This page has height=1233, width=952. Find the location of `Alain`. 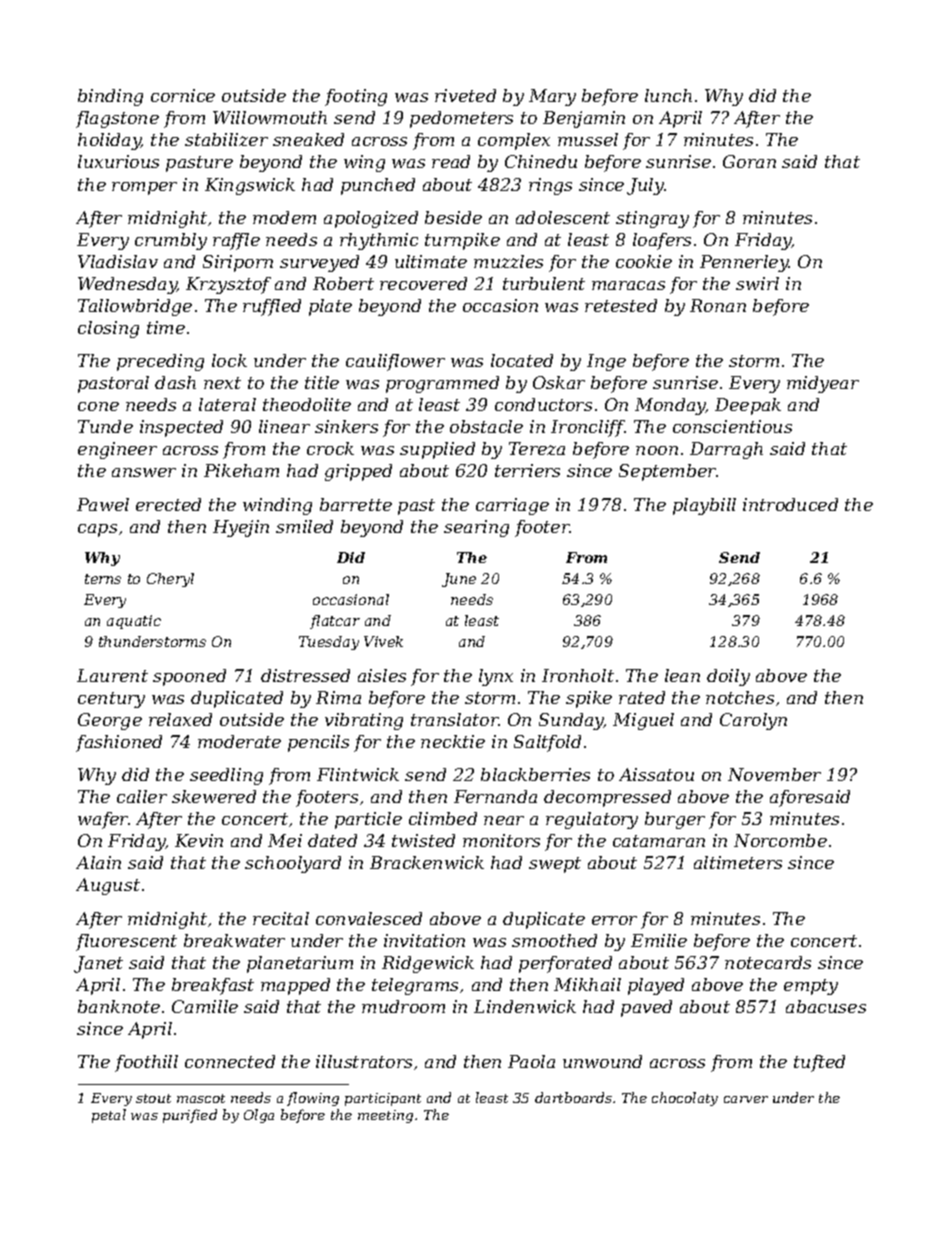

Alain is located at coordinates (98, 862).
